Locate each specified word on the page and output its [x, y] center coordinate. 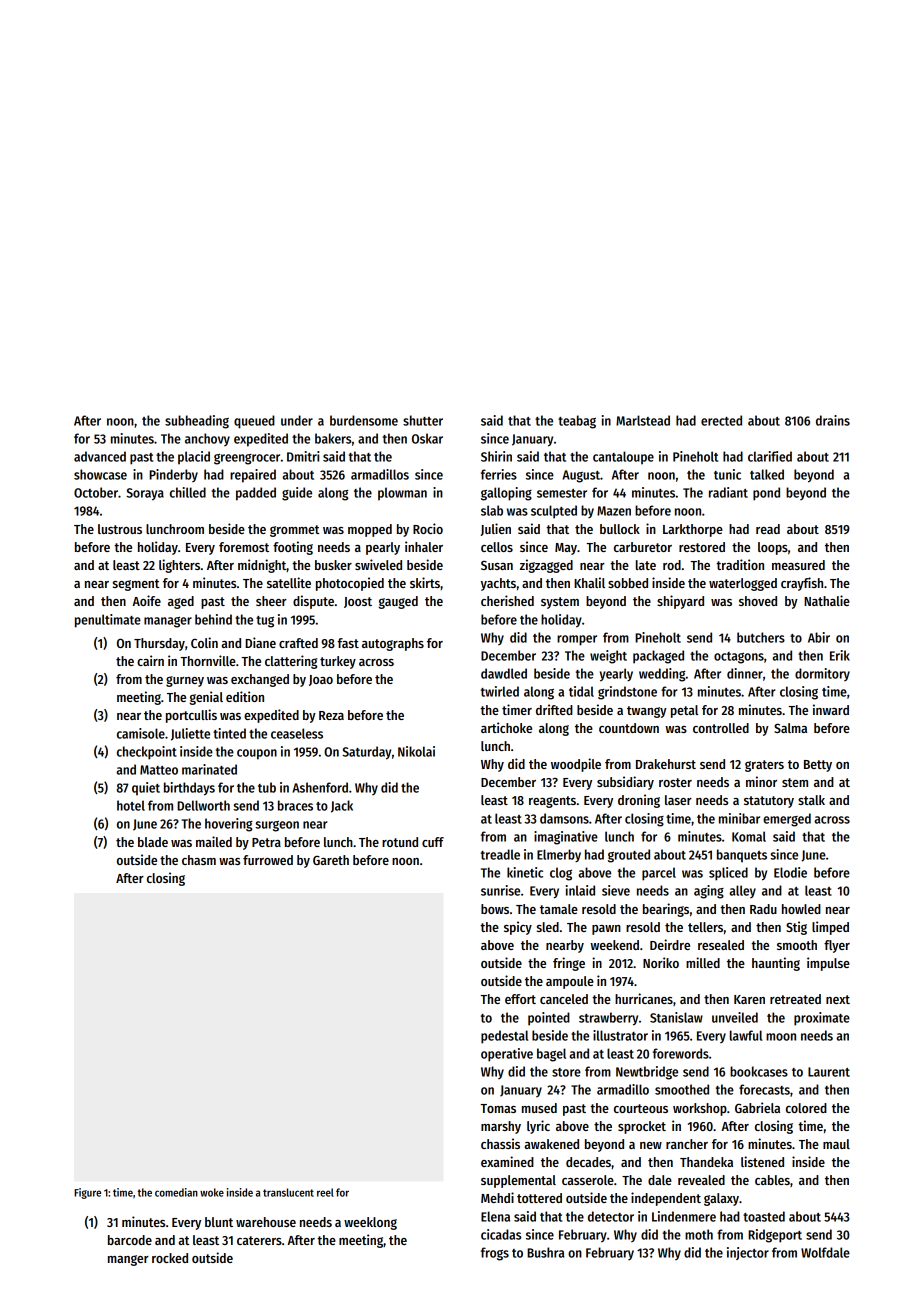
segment [136, 585]
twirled [500, 691]
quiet [146, 789]
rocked [170, 1258]
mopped [370, 530]
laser [678, 800]
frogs [495, 1254]
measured [798, 565]
